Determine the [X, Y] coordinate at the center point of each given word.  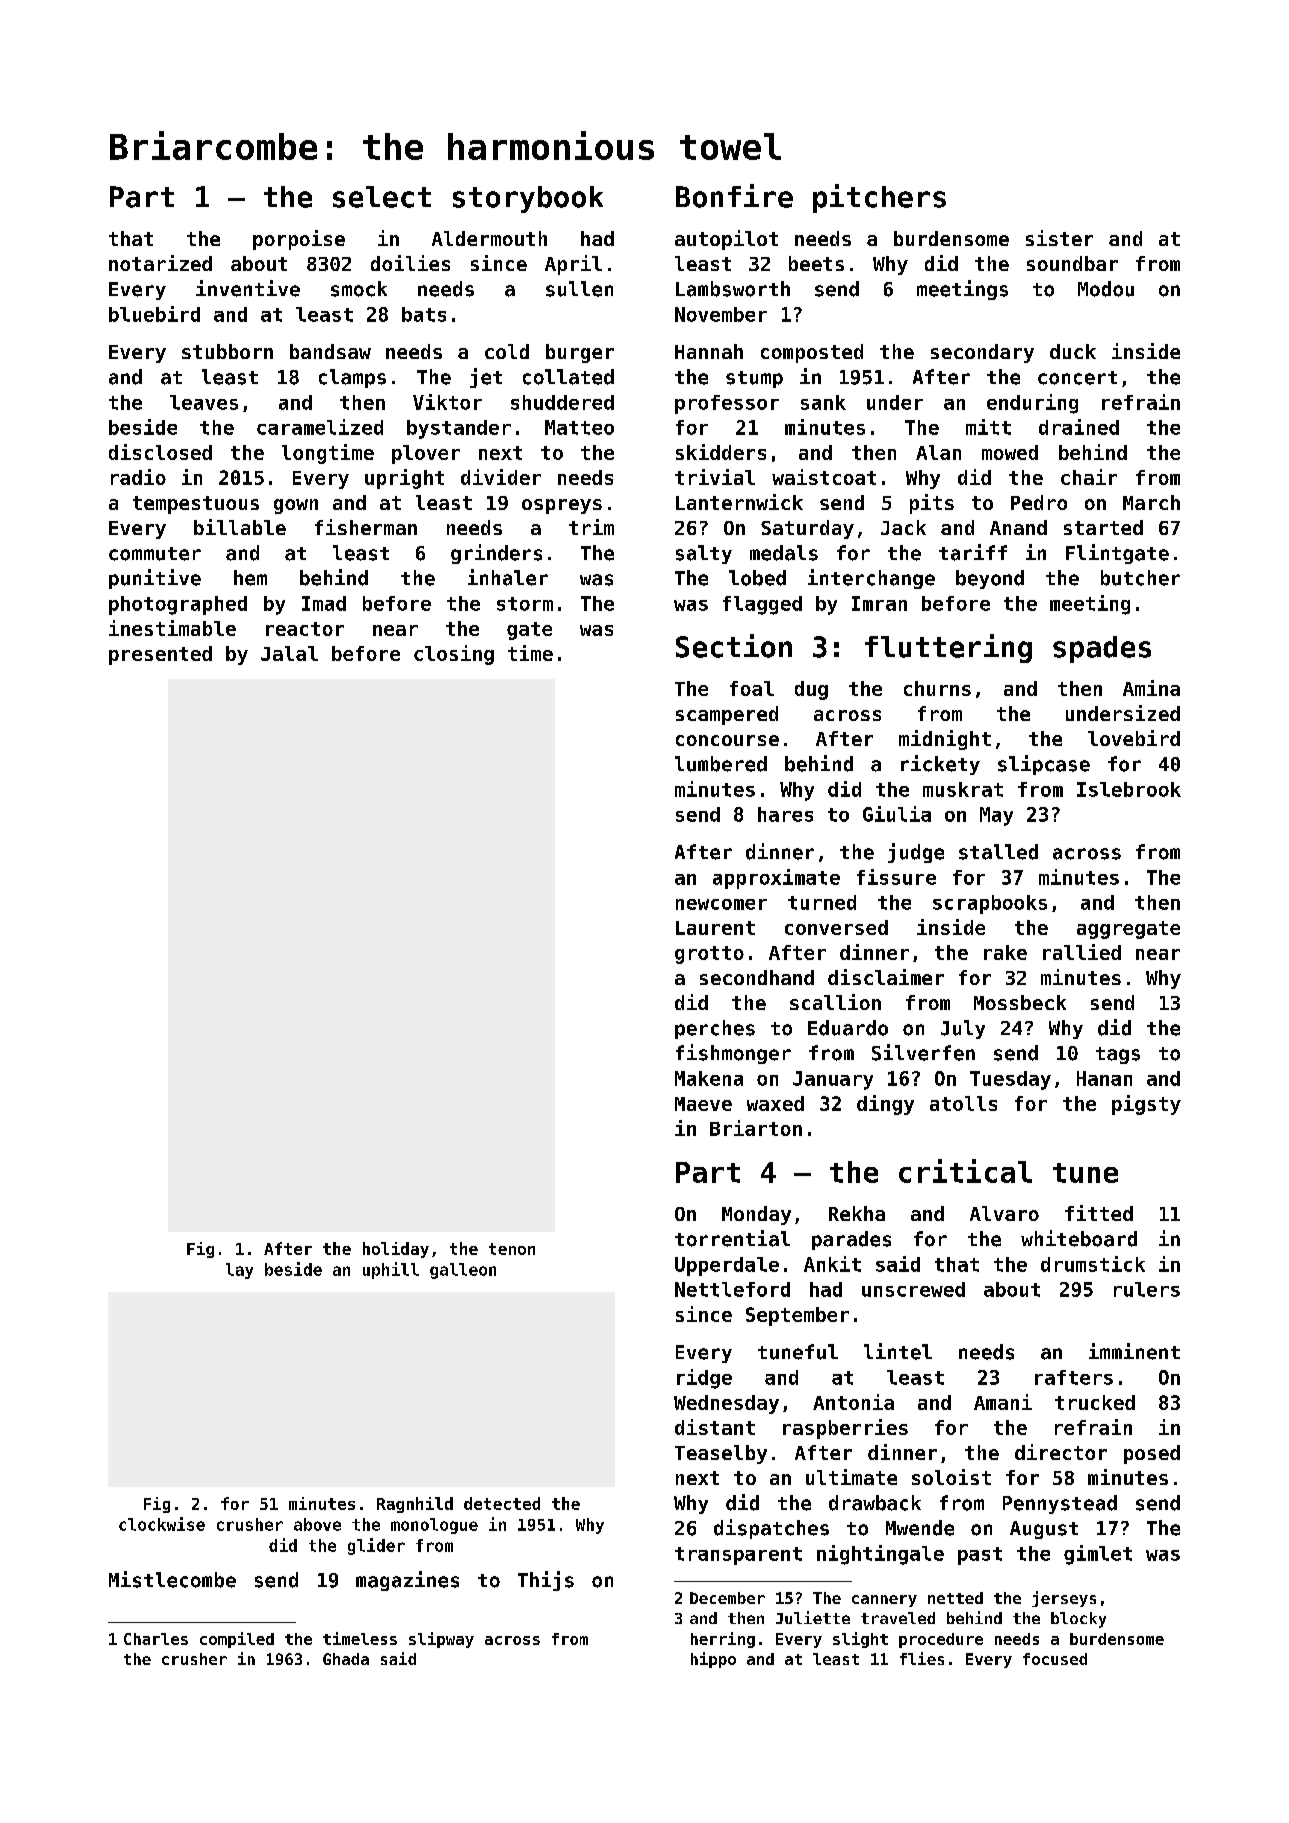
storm [525, 604]
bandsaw [330, 351]
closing [454, 655]
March [1151, 502]
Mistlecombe [172, 1579]
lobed [757, 578]
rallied [1082, 952]
